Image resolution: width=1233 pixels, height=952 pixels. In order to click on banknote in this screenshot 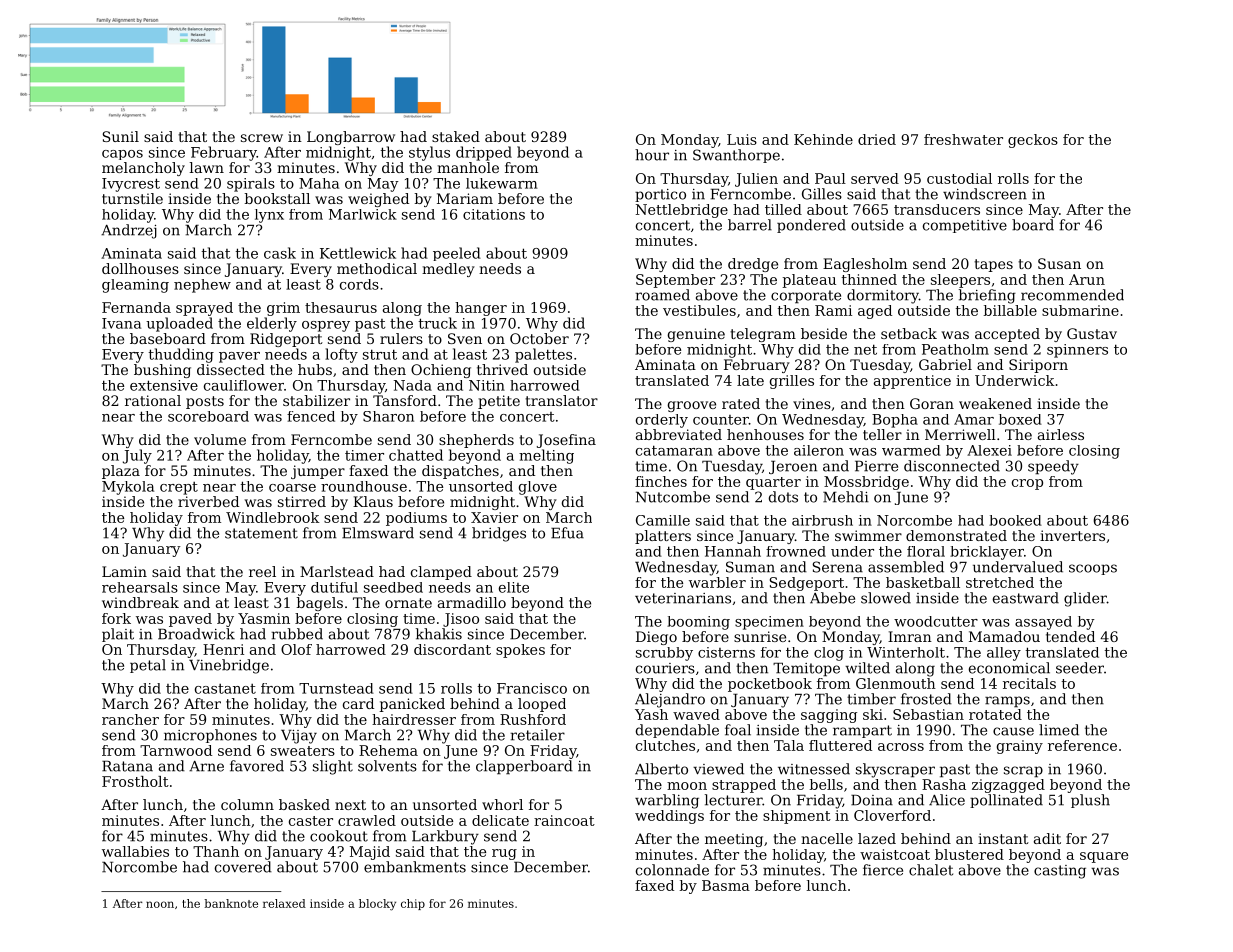, I will do `click(231, 903)`.
